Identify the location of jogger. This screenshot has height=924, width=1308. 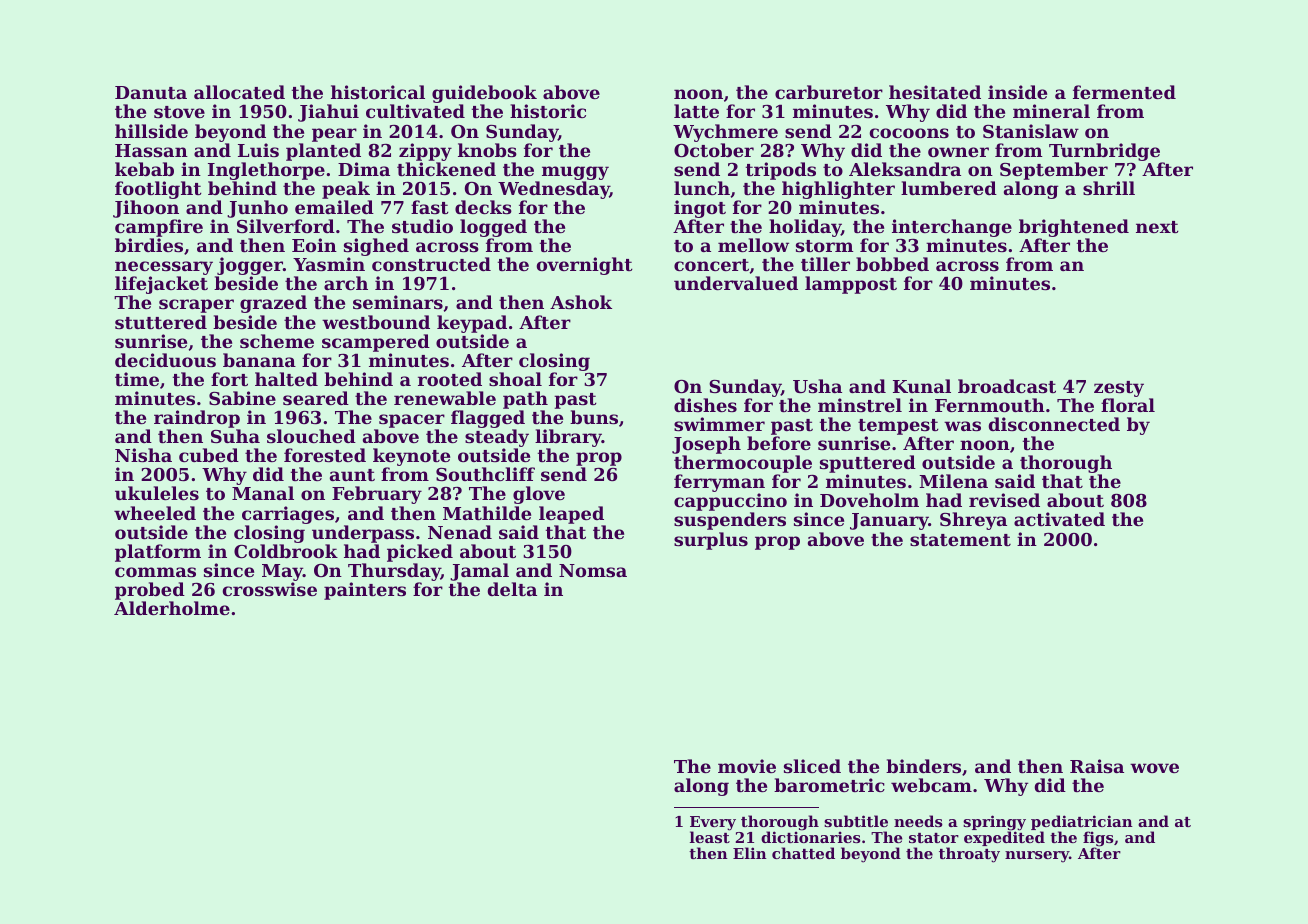
(250, 266).
